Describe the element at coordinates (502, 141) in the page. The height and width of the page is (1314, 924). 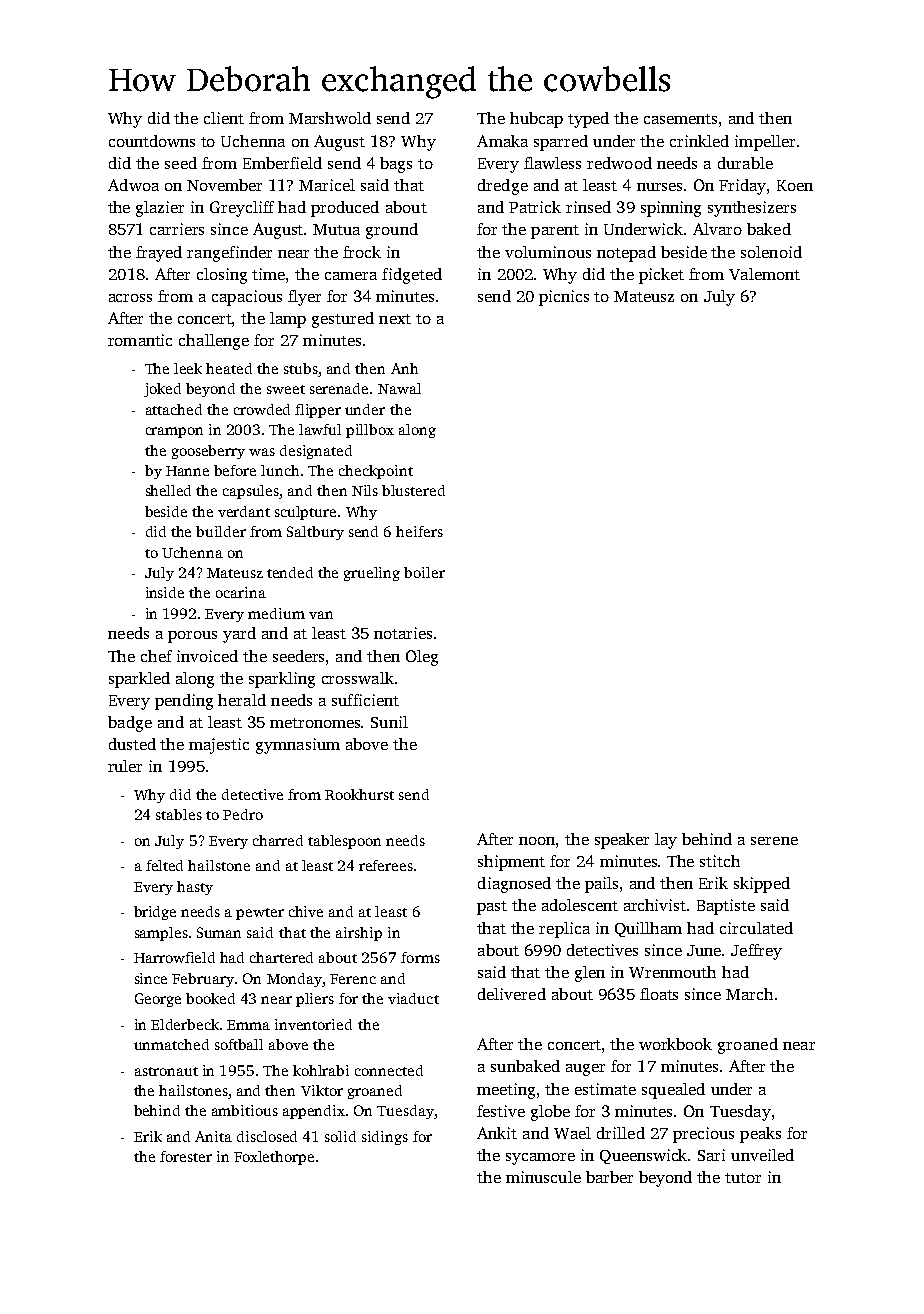
I see `Amaka` at that location.
